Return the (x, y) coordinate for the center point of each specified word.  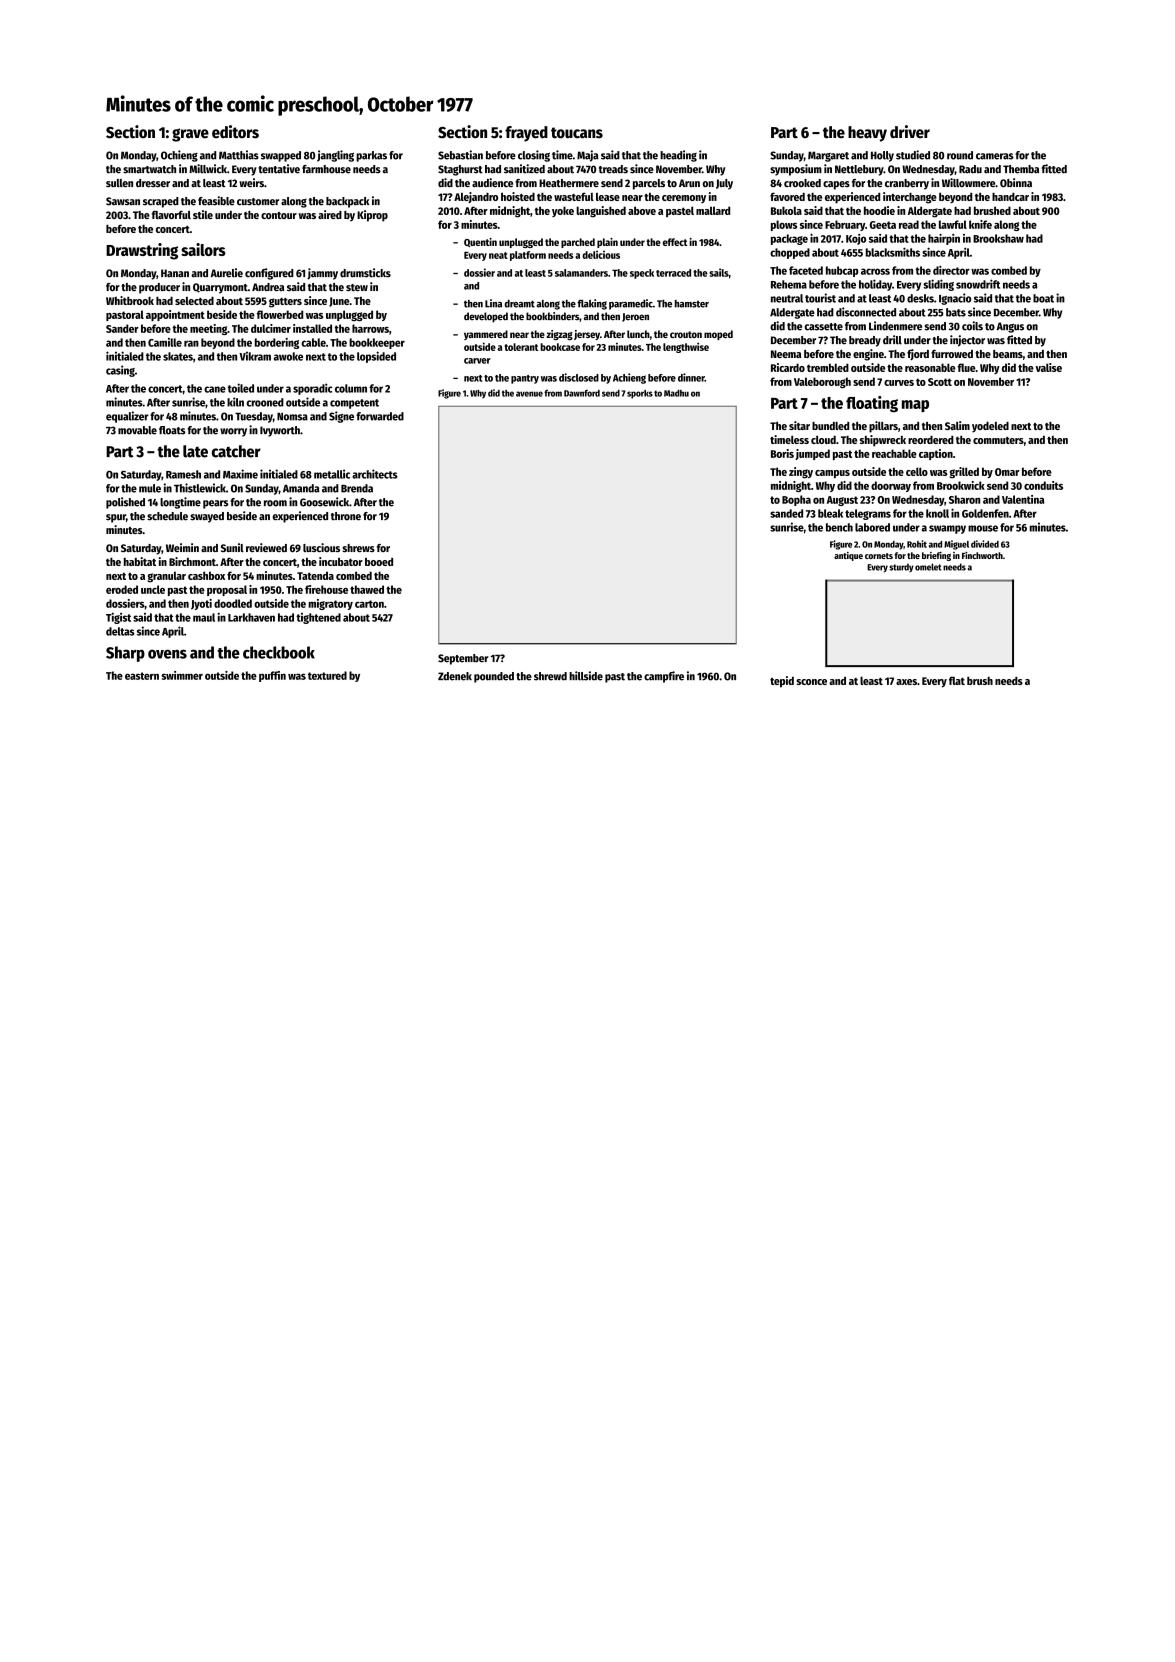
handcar (1010, 197)
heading (678, 156)
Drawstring (142, 251)
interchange (910, 198)
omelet (928, 567)
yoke (563, 211)
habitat (140, 561)
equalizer (127, 417)
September (463, 659)
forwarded (380, 416)
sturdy (901, 567)
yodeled (990, 427)
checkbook (279, 652)
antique (848, 556)
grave (190, 135)
